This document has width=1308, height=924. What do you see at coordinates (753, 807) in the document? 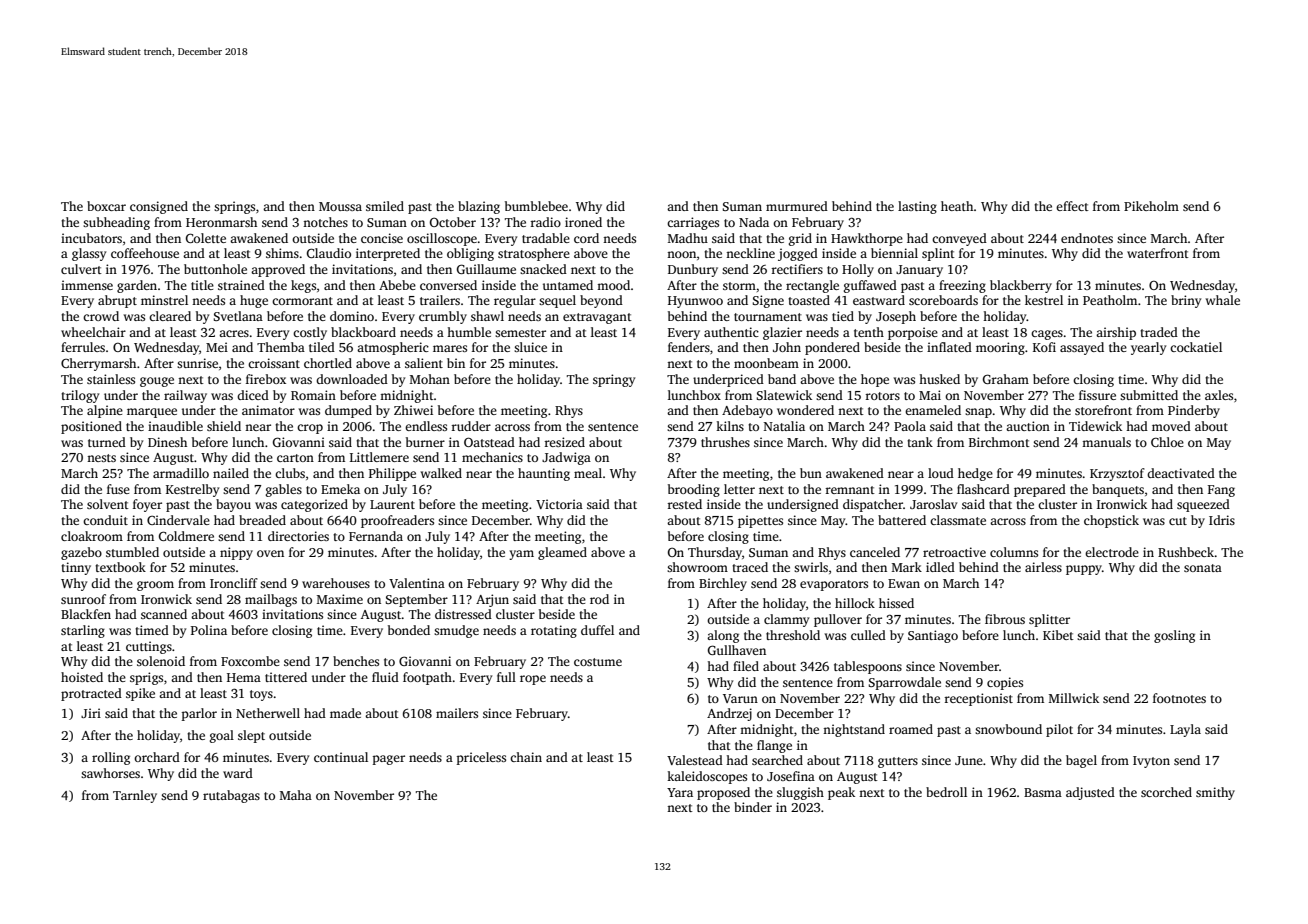
I see `binder` at bounding box center [753, 807].
